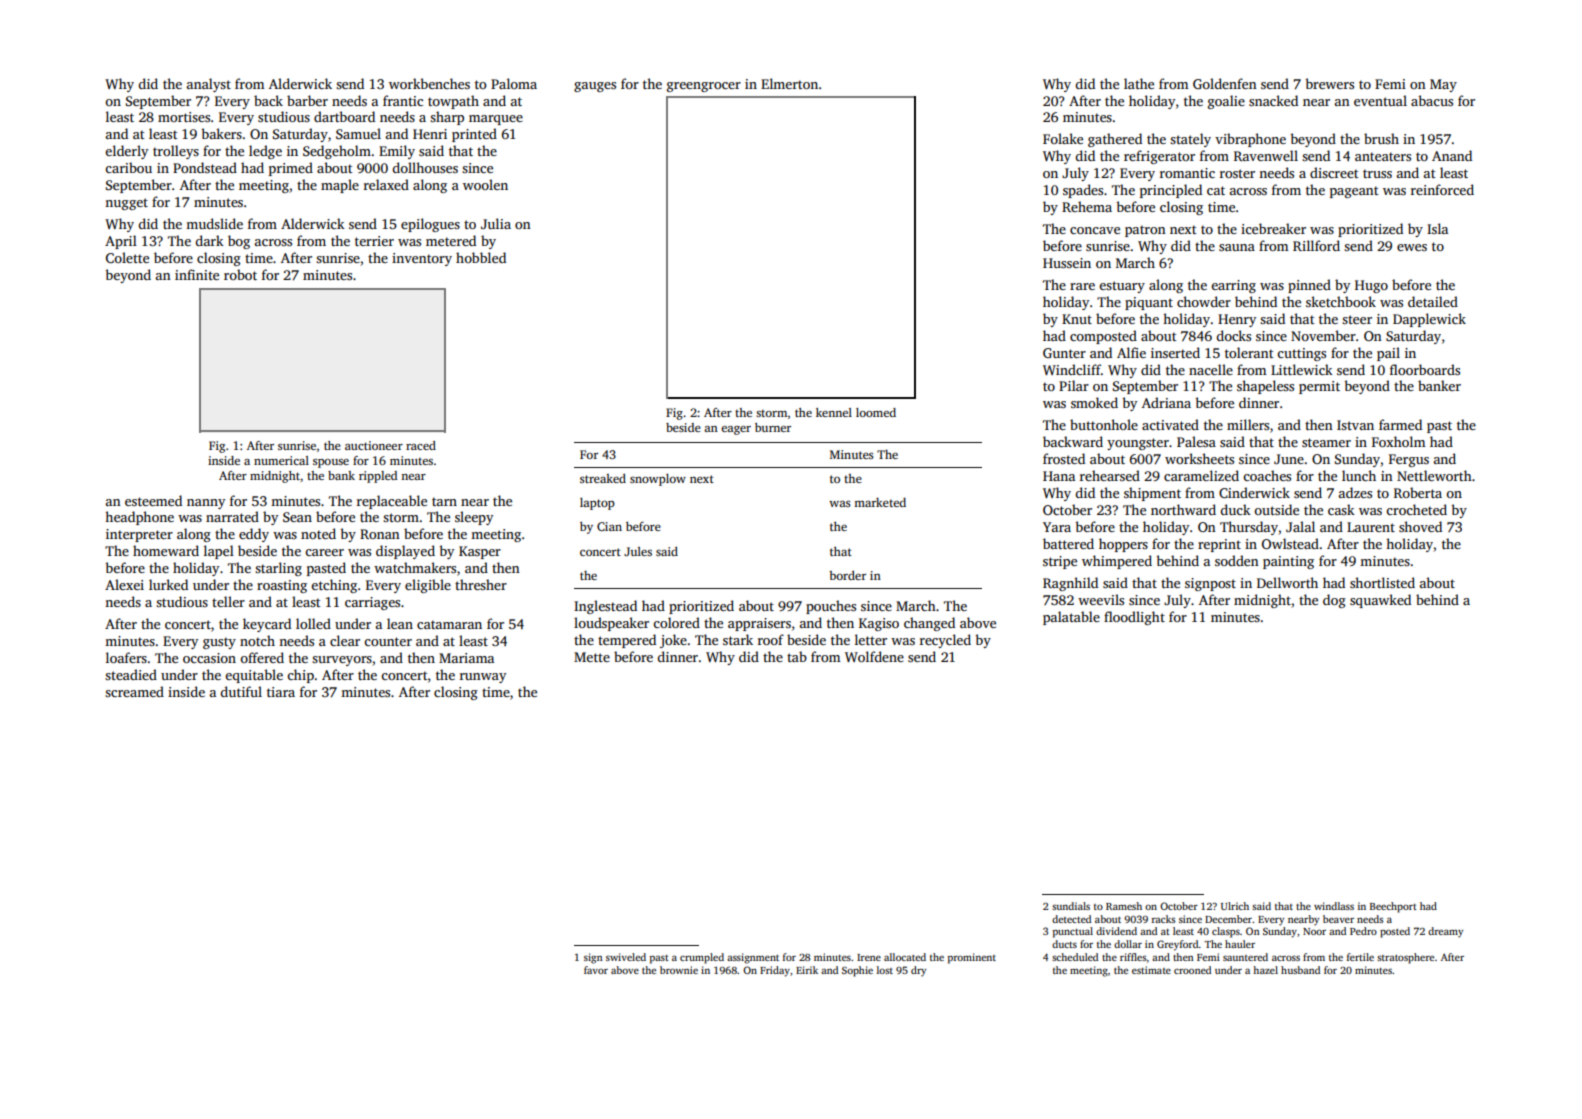 The image size is (1582, 1119). I want to click on Colette, so click(127, 257).
